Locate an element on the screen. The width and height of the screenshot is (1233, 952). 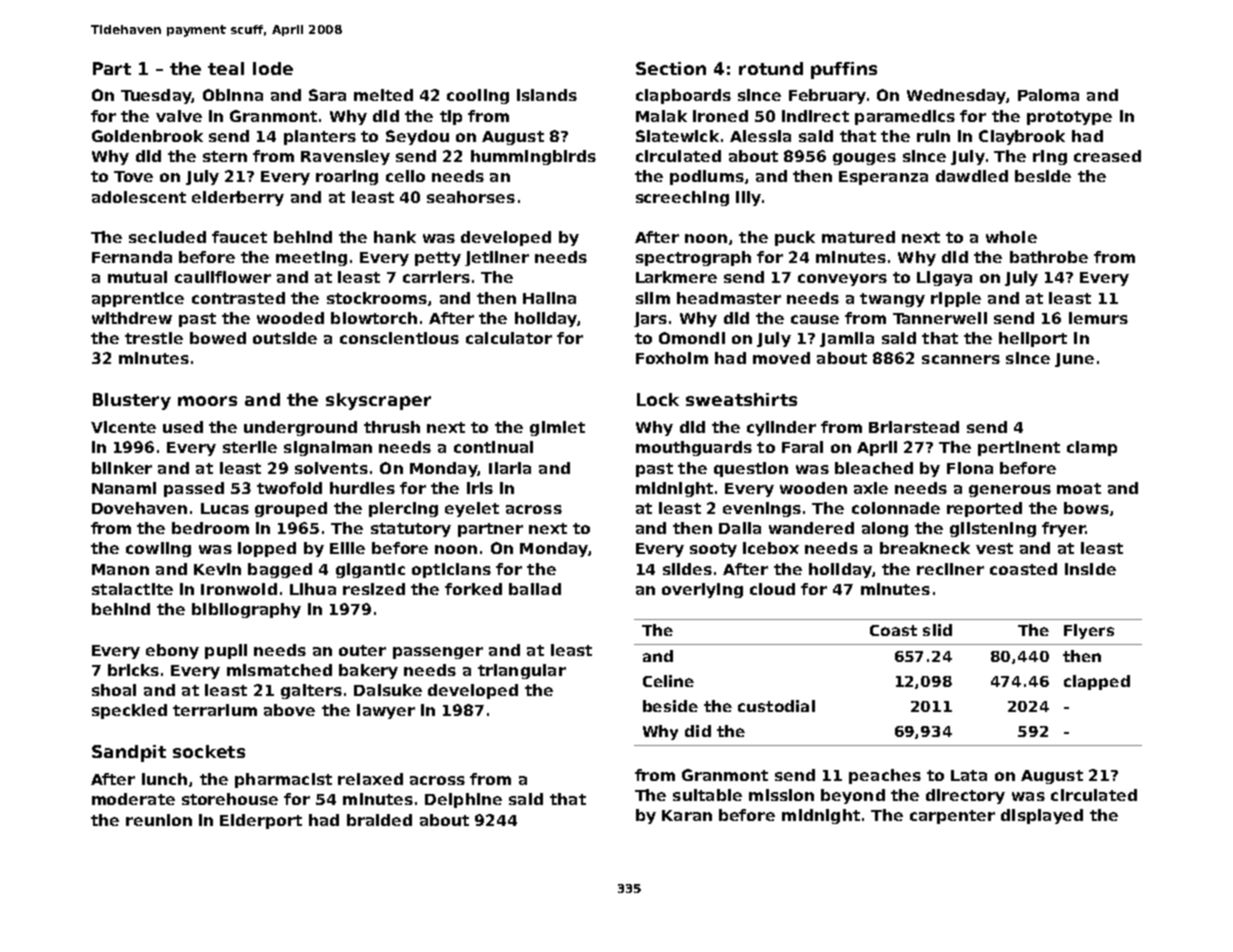
melted is located at coordinates (383, 95).
